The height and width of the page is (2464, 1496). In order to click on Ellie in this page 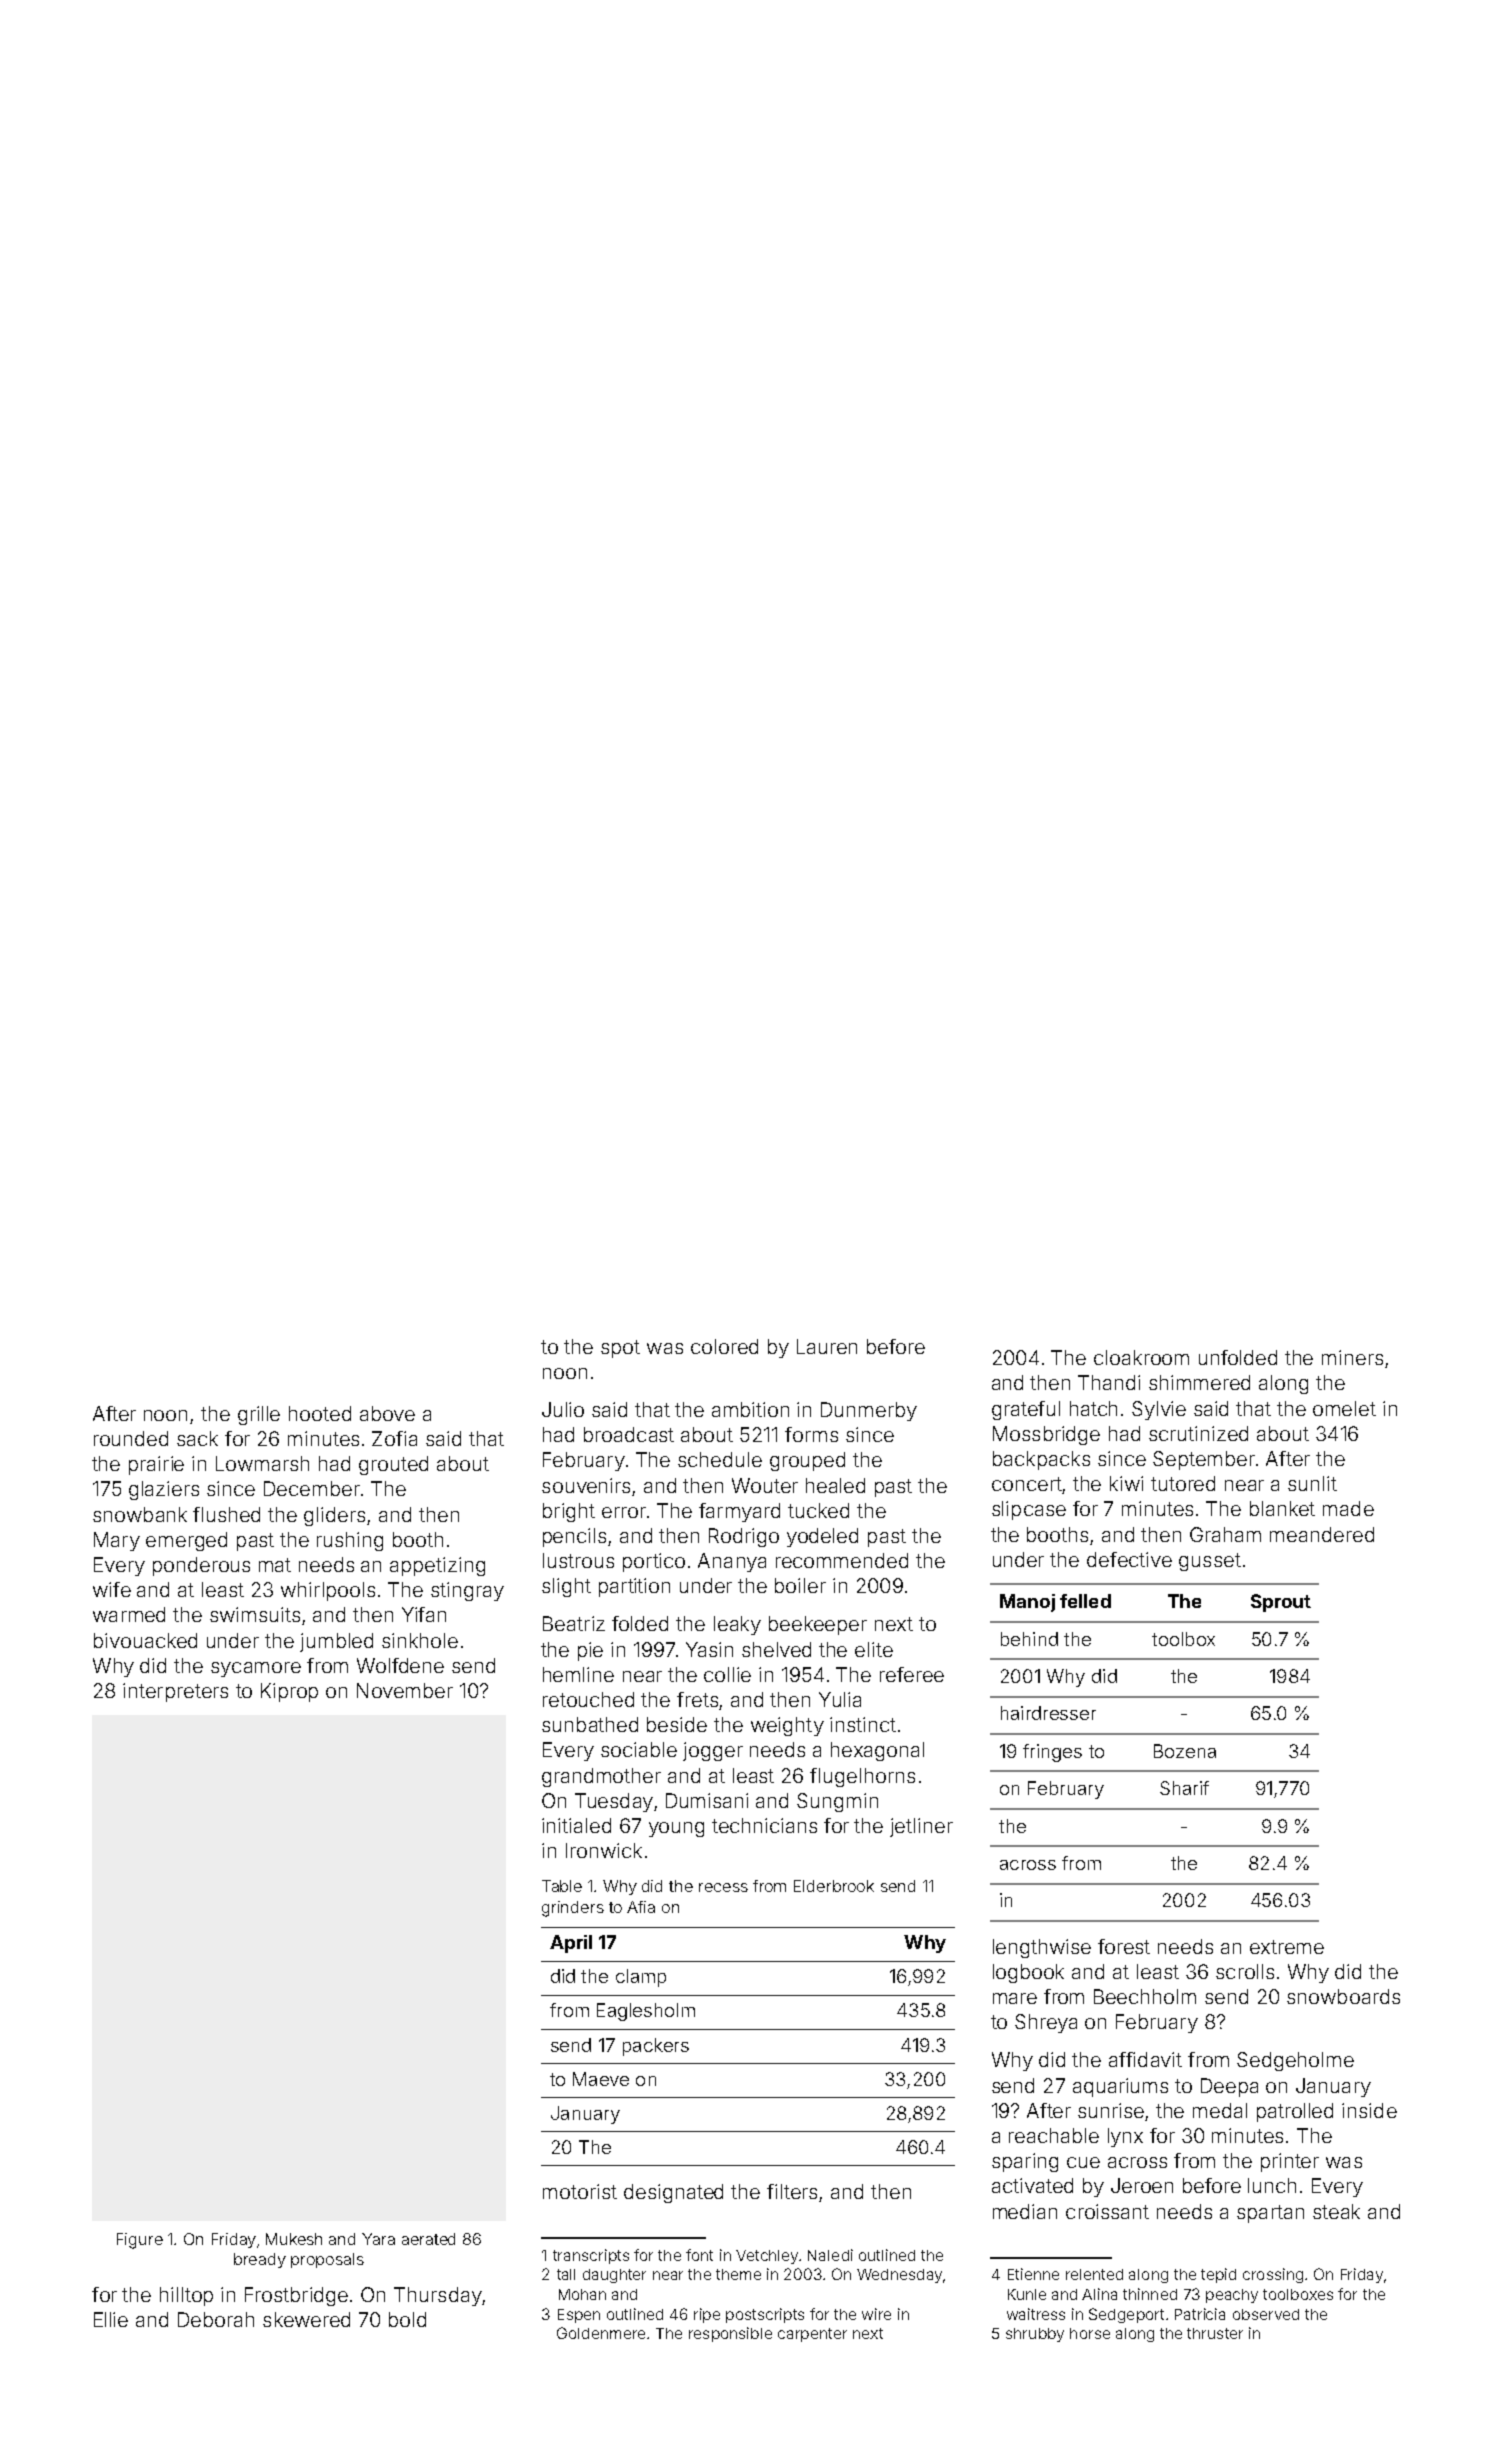, I will do `click(111, 2319)`.
